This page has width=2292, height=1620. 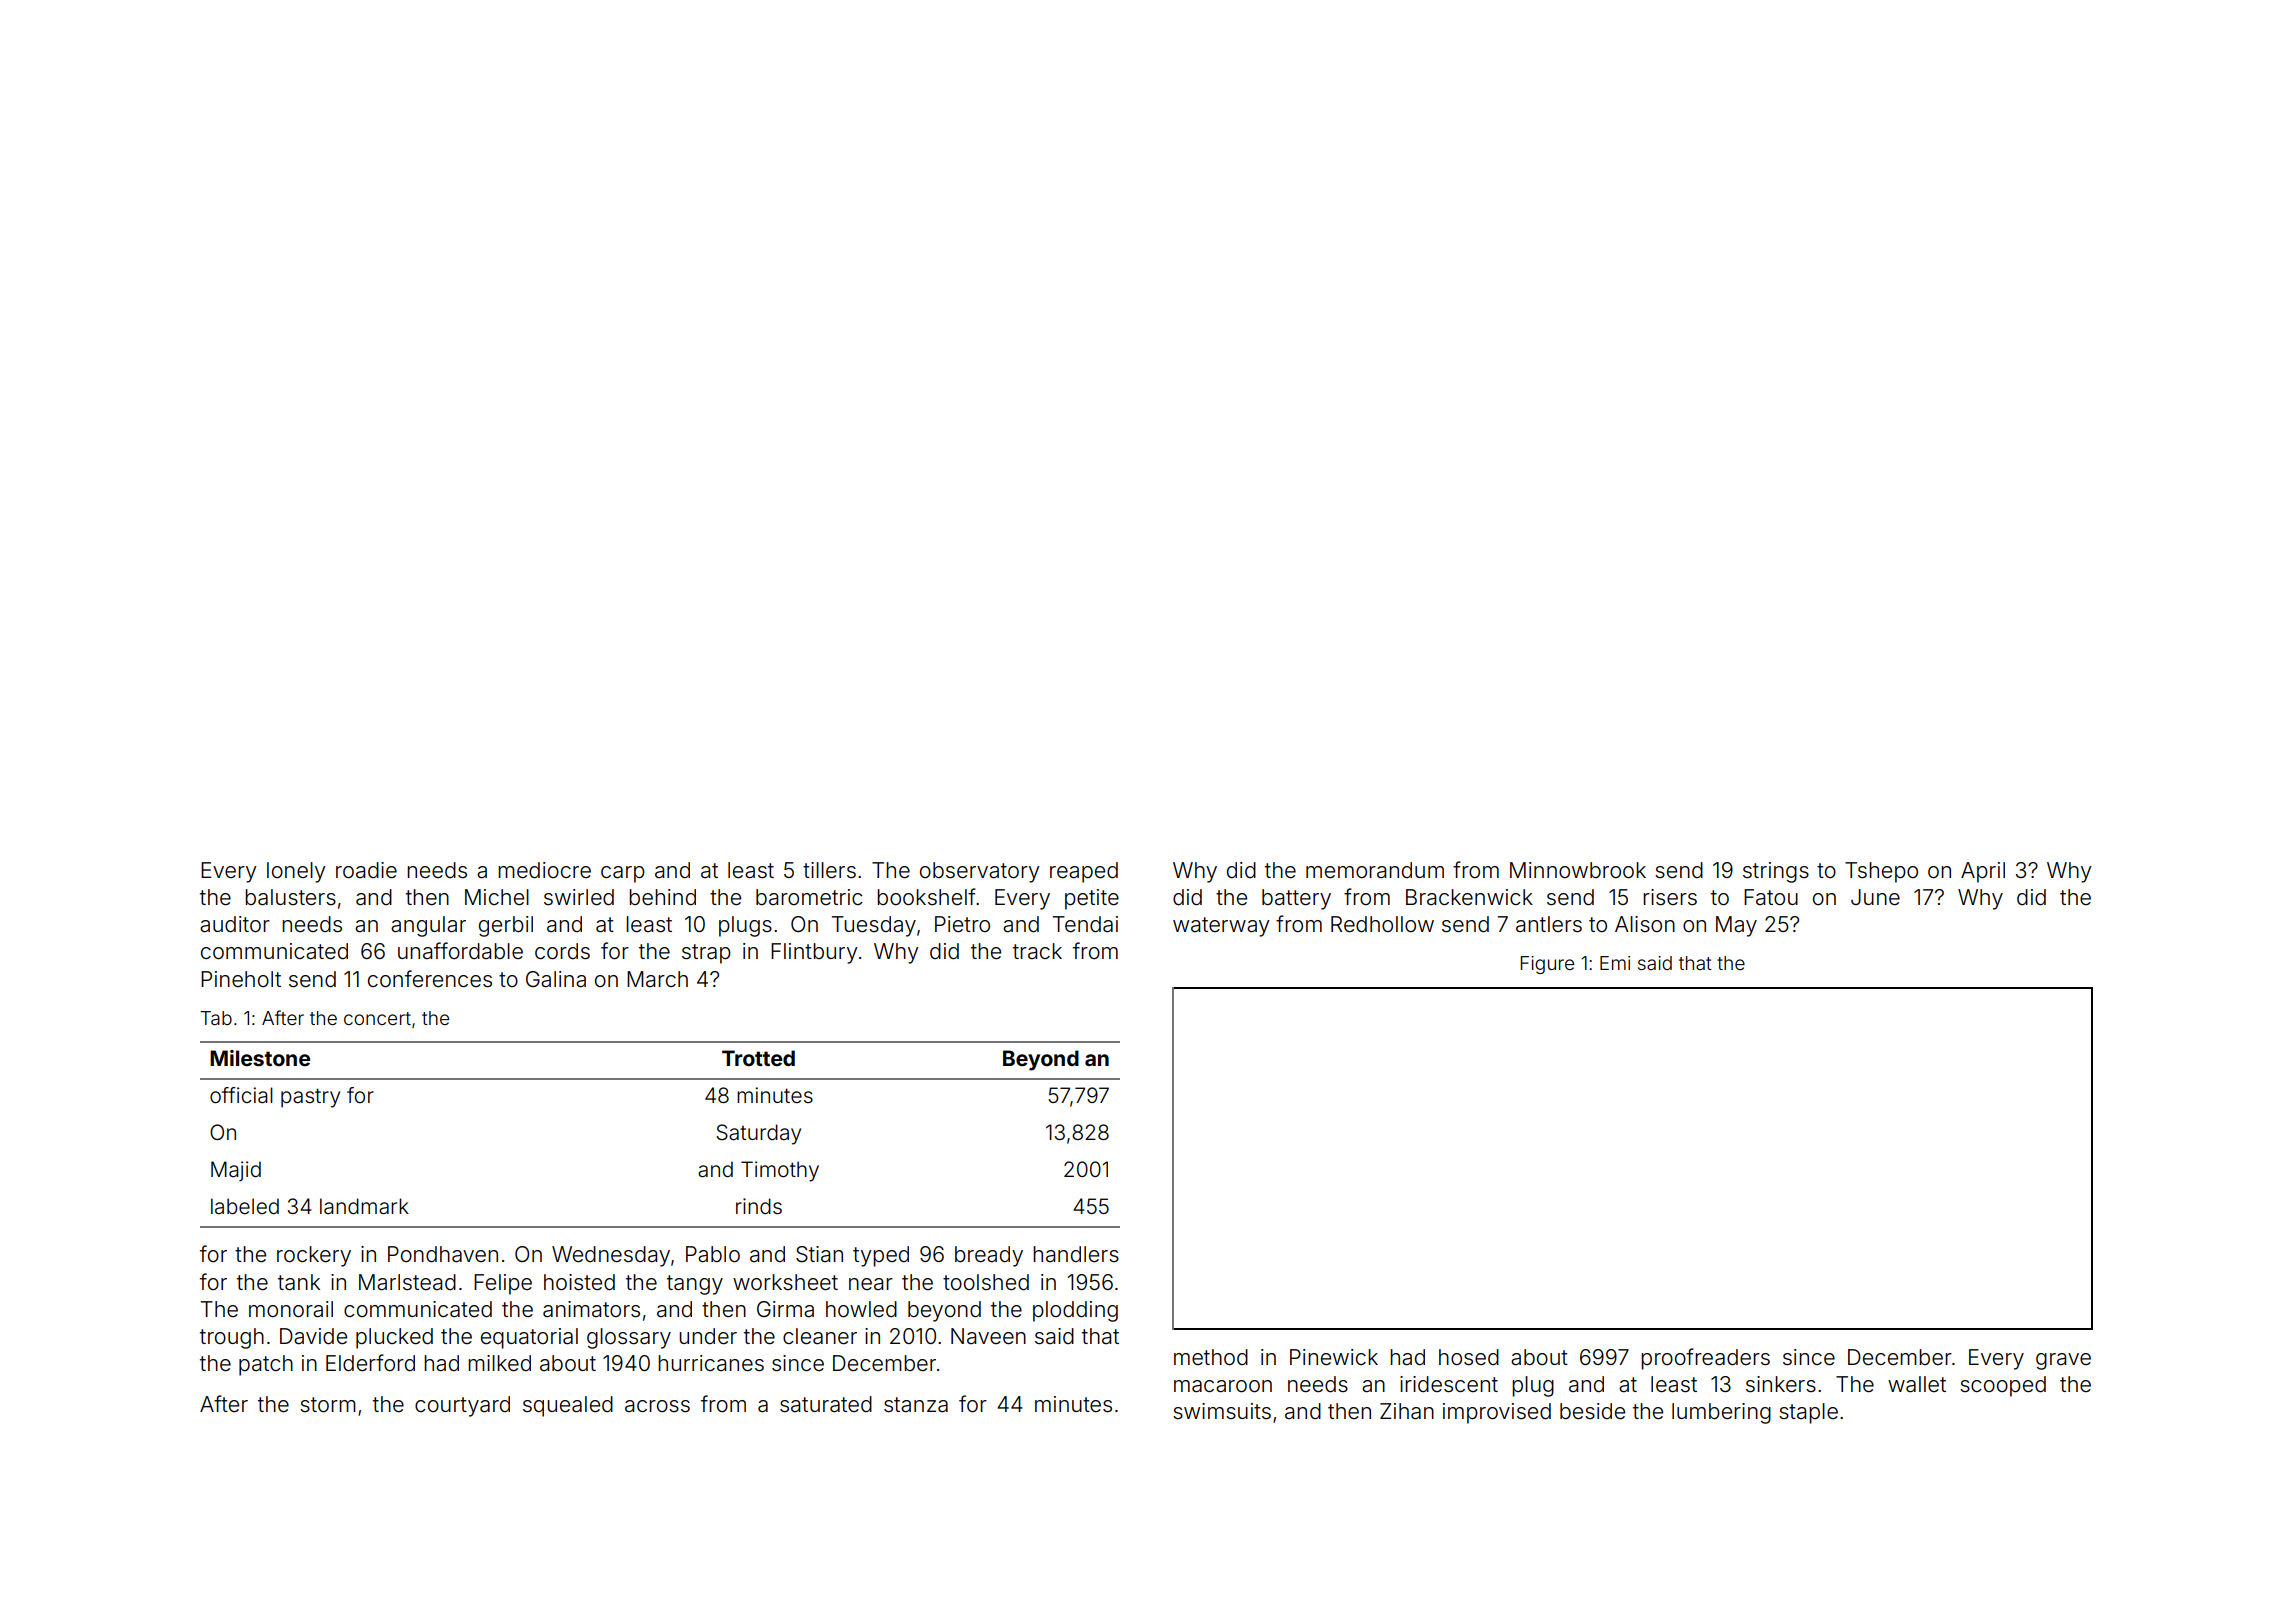 I want to click on Figure, so click(x=1547, y=965).
